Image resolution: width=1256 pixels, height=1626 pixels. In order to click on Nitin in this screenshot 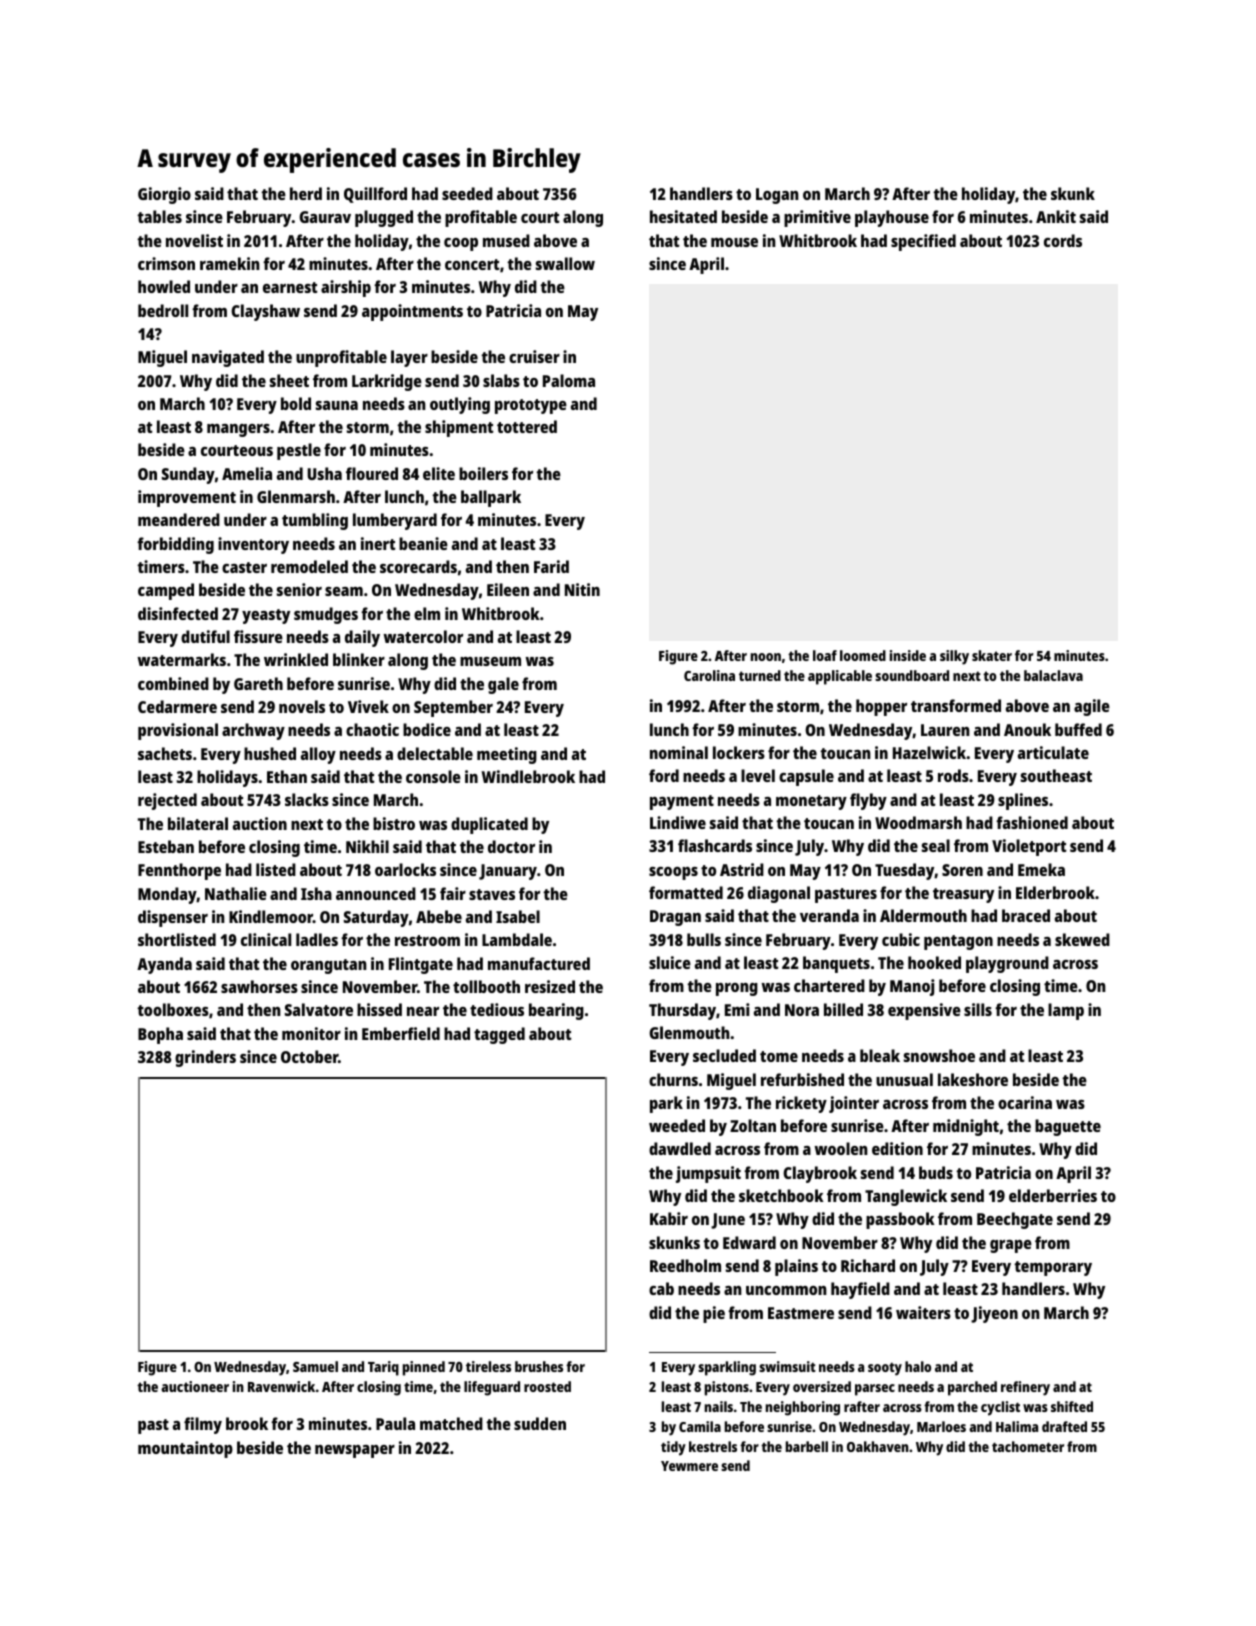, I will do `click(582, 589)`.
